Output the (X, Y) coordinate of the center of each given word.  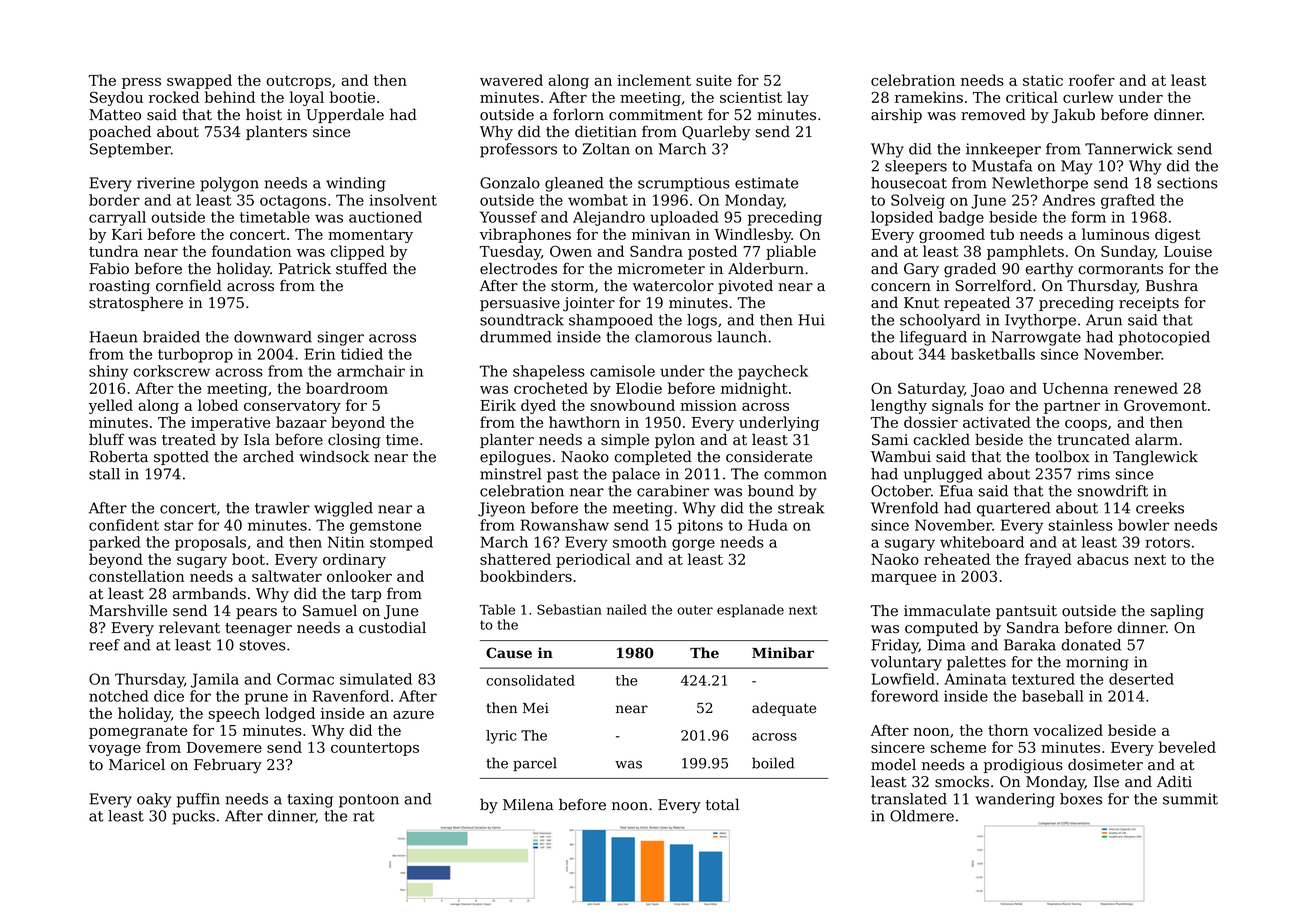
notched (119, 696)
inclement (654, 80)
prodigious (1023, 766)
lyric (501, 737)
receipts (1149, 304)
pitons (700, 527)
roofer (1092, 80)
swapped (199, 81)
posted (712, 252)
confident (124, 525)
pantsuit (1026, 612)
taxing (310, 800)
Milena (528, 804)
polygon (229, 184)
